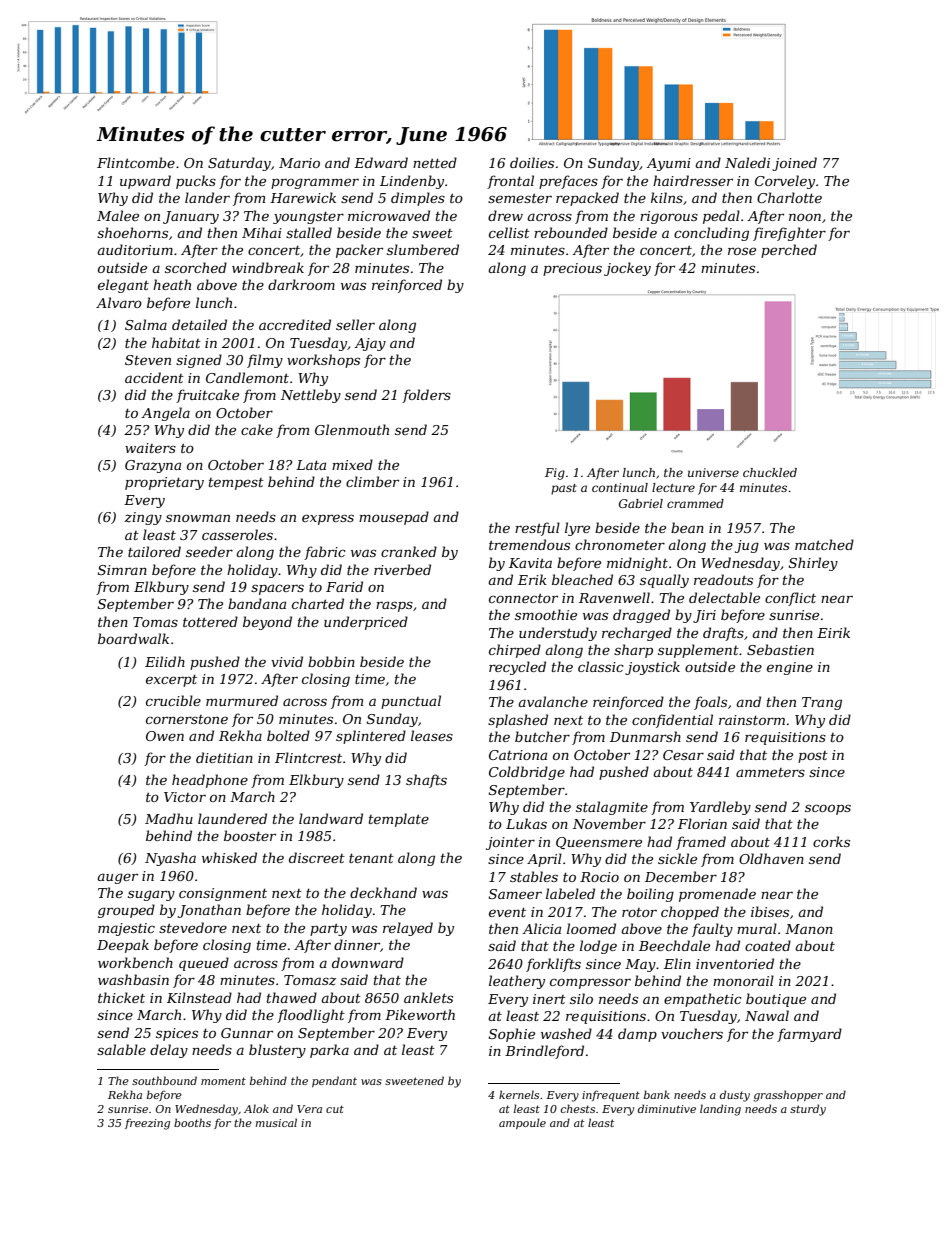  I want to click on frontal, so click(510, 182).
